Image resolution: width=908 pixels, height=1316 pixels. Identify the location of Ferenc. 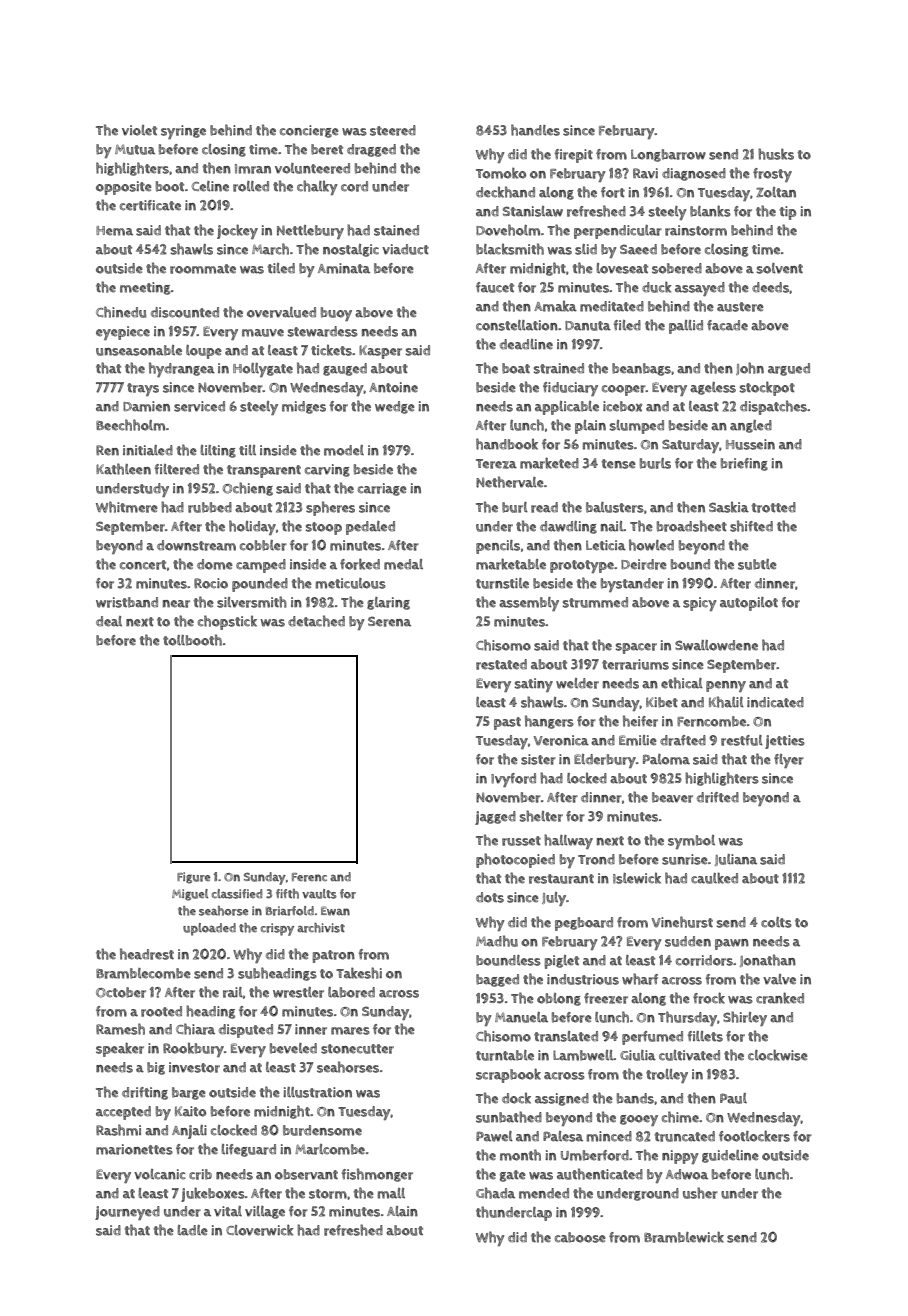
(309, 877).
